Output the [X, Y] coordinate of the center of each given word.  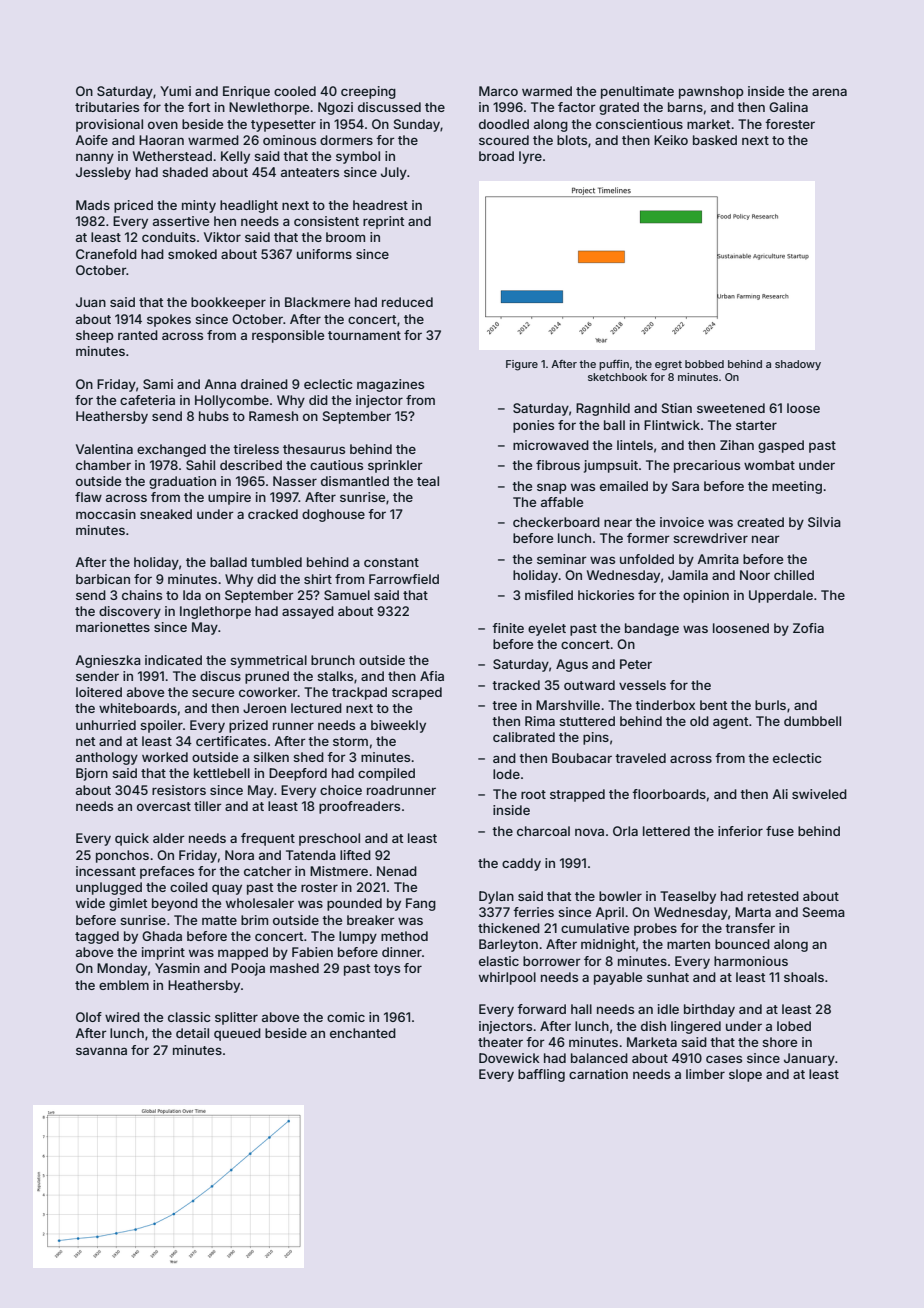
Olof [89, 1017]
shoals [804, 977]
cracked [273, 514]
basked [715, 140]
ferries [533, 912]
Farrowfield [404, 579]
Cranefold [106, 254]
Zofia [808, 628]
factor [577, 107]
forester [790, 124]
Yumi [175, 91]
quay [227, 889]
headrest [380, 205]
